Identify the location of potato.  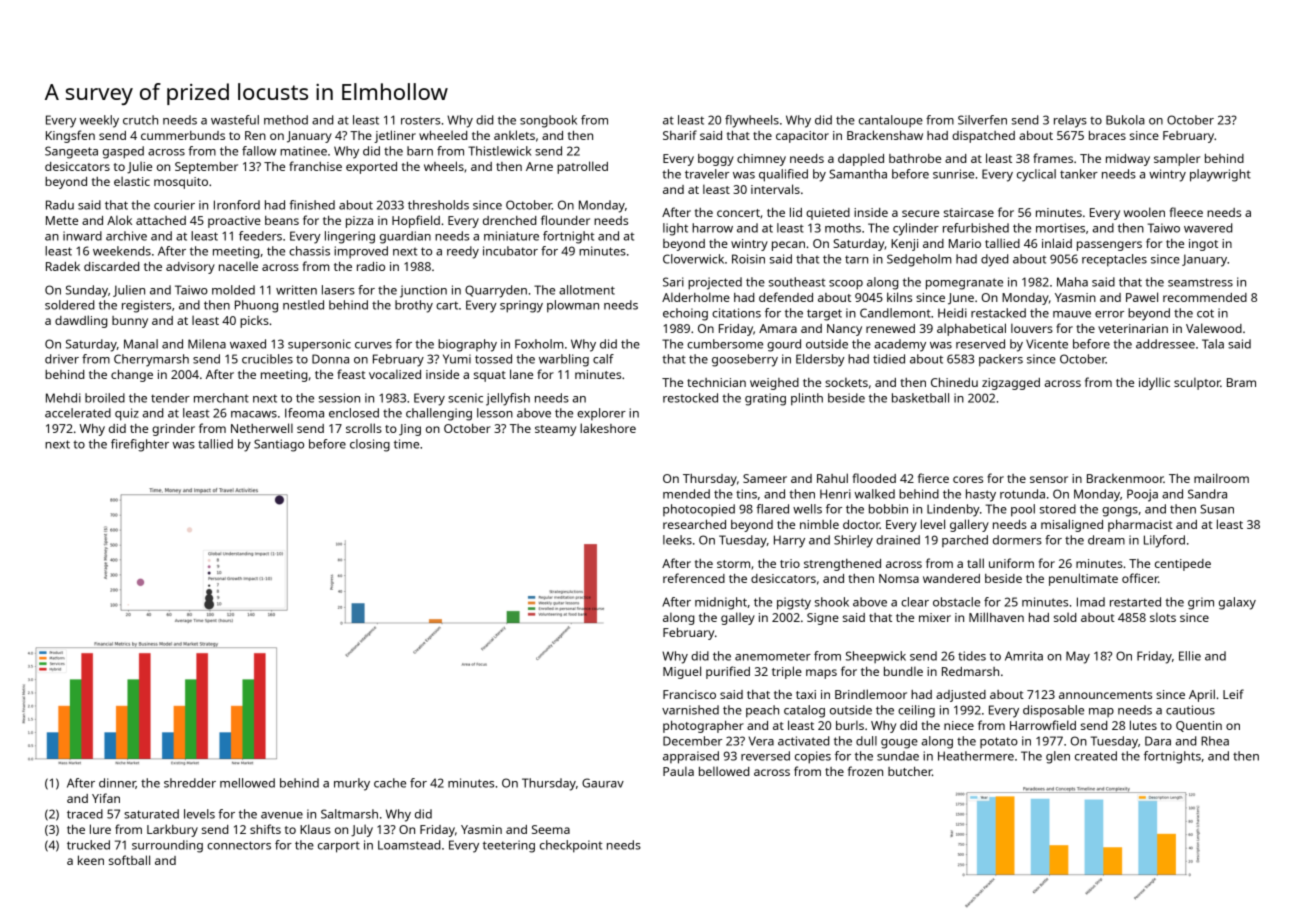
(999, 742).
